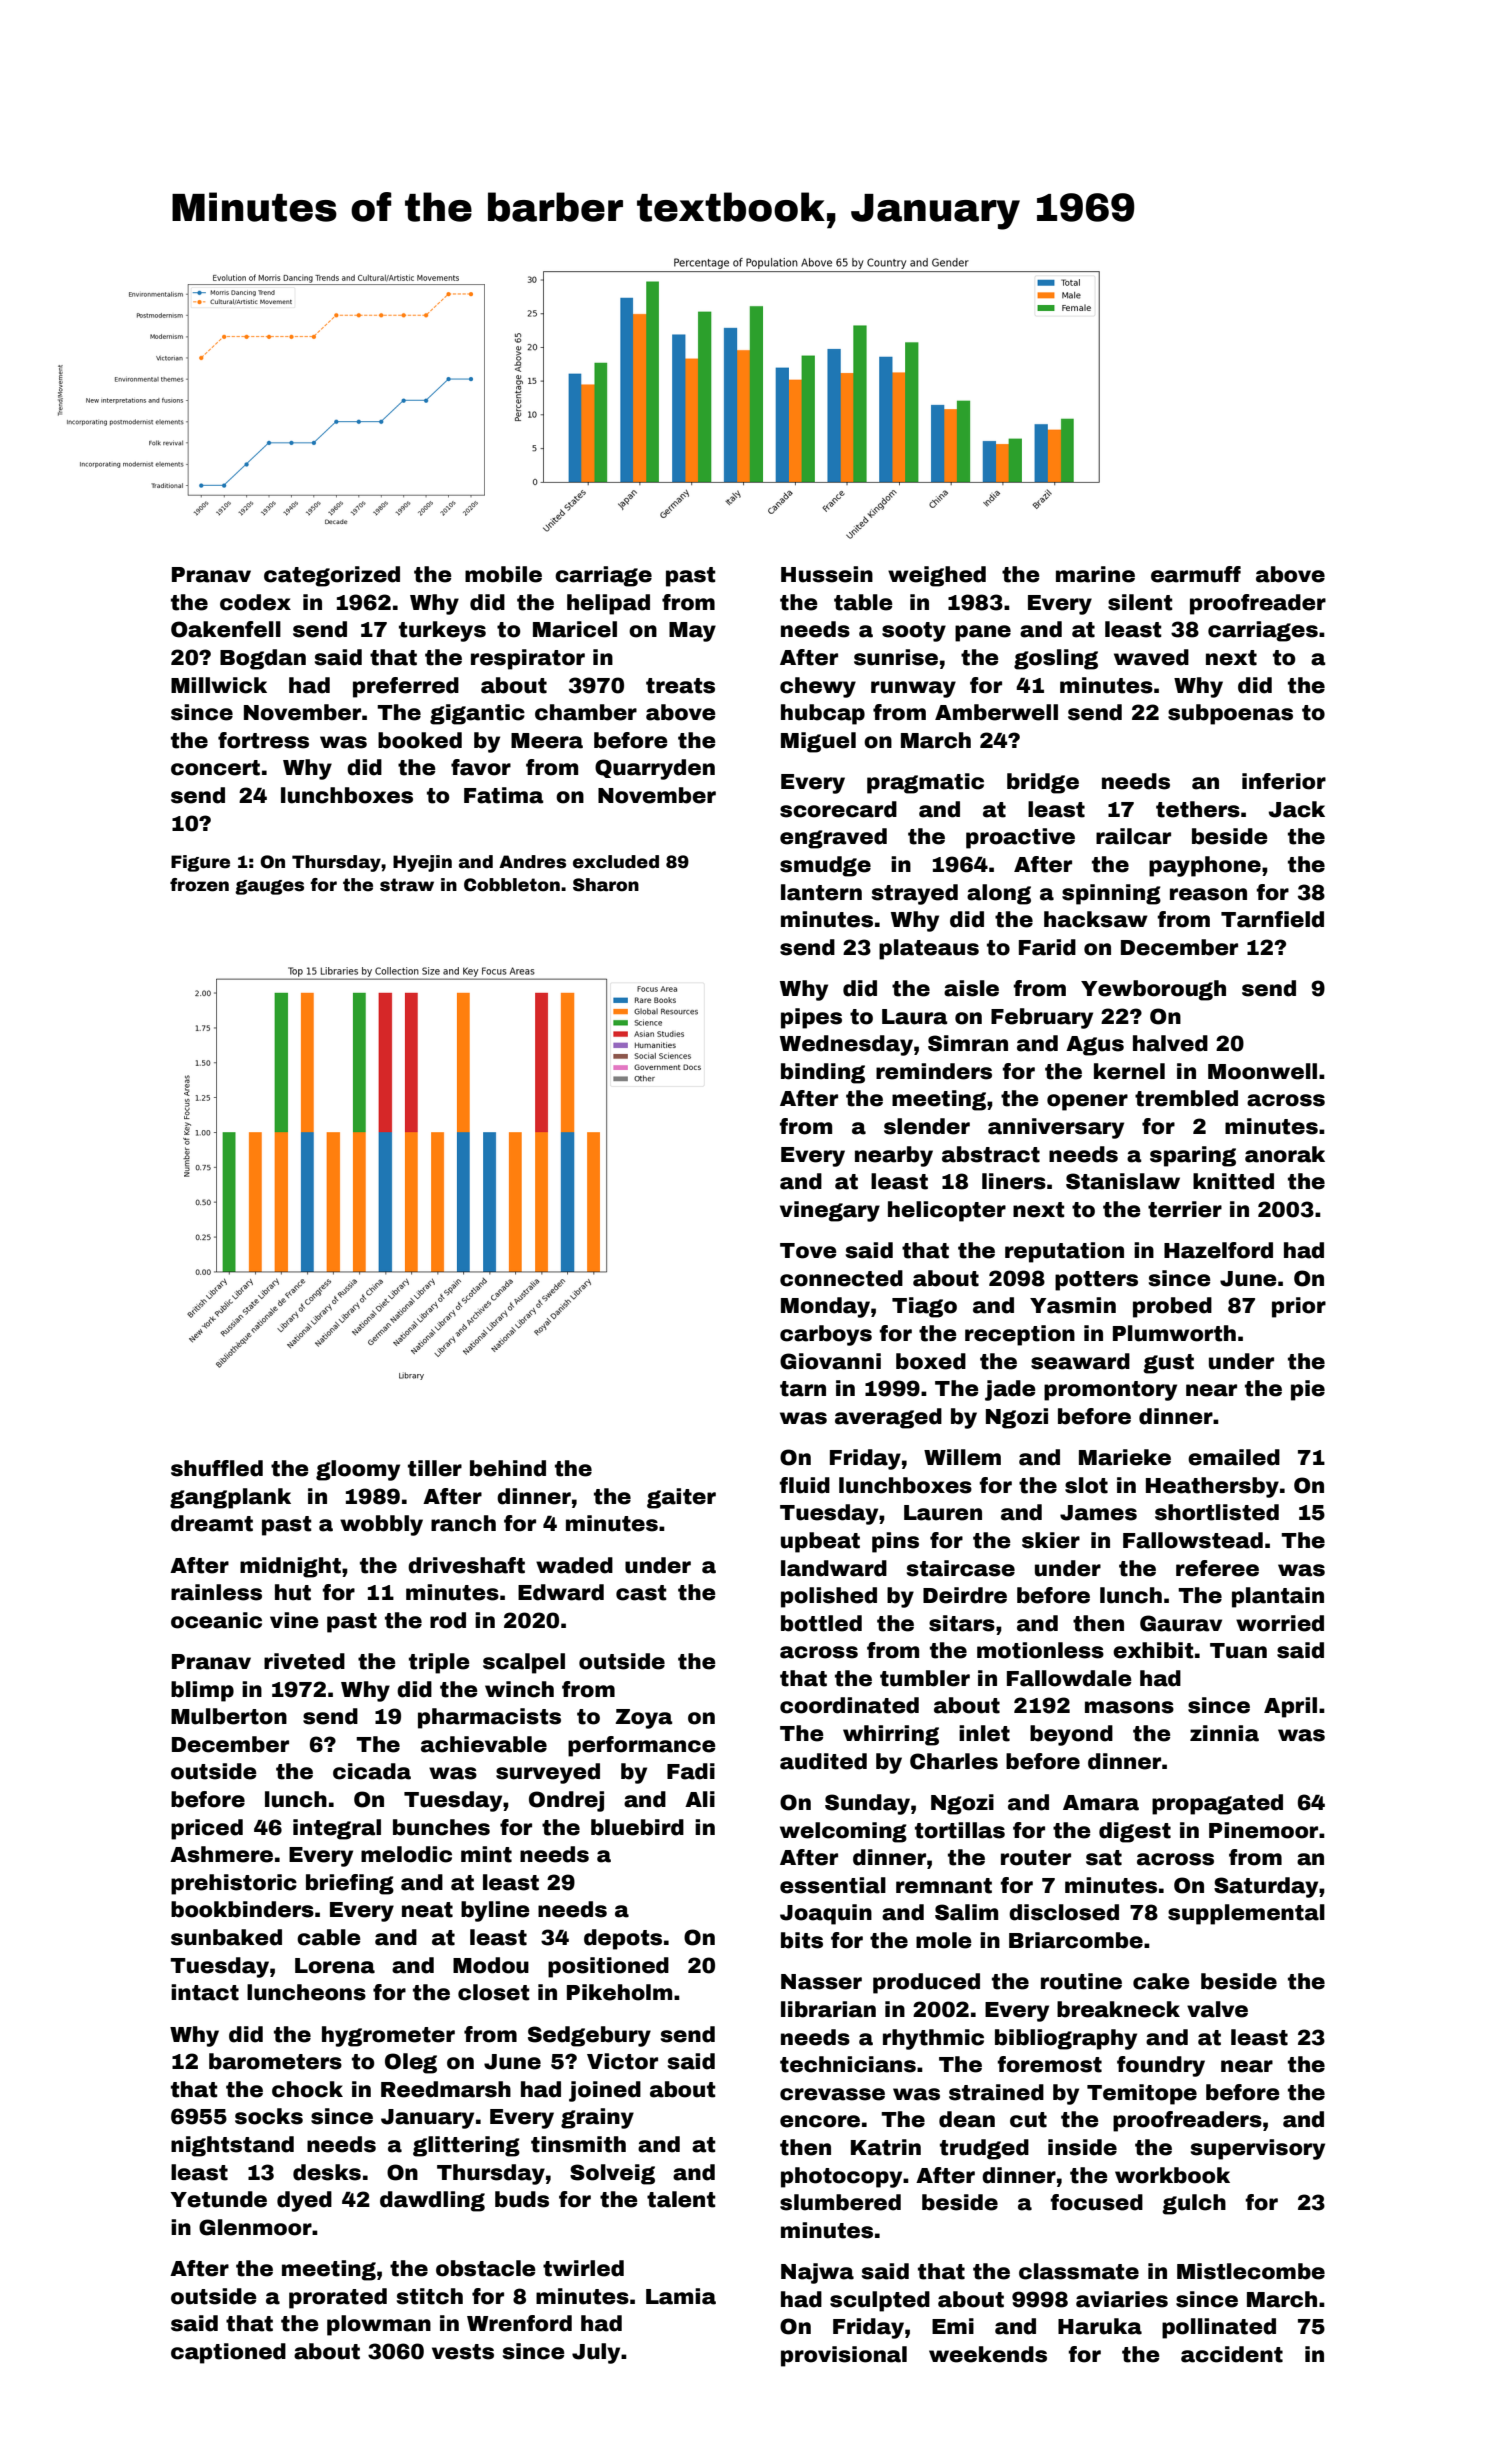 The width and height of the screenshot is (1496, 2464). I want to click on helicopter, so click(947, 1211).
